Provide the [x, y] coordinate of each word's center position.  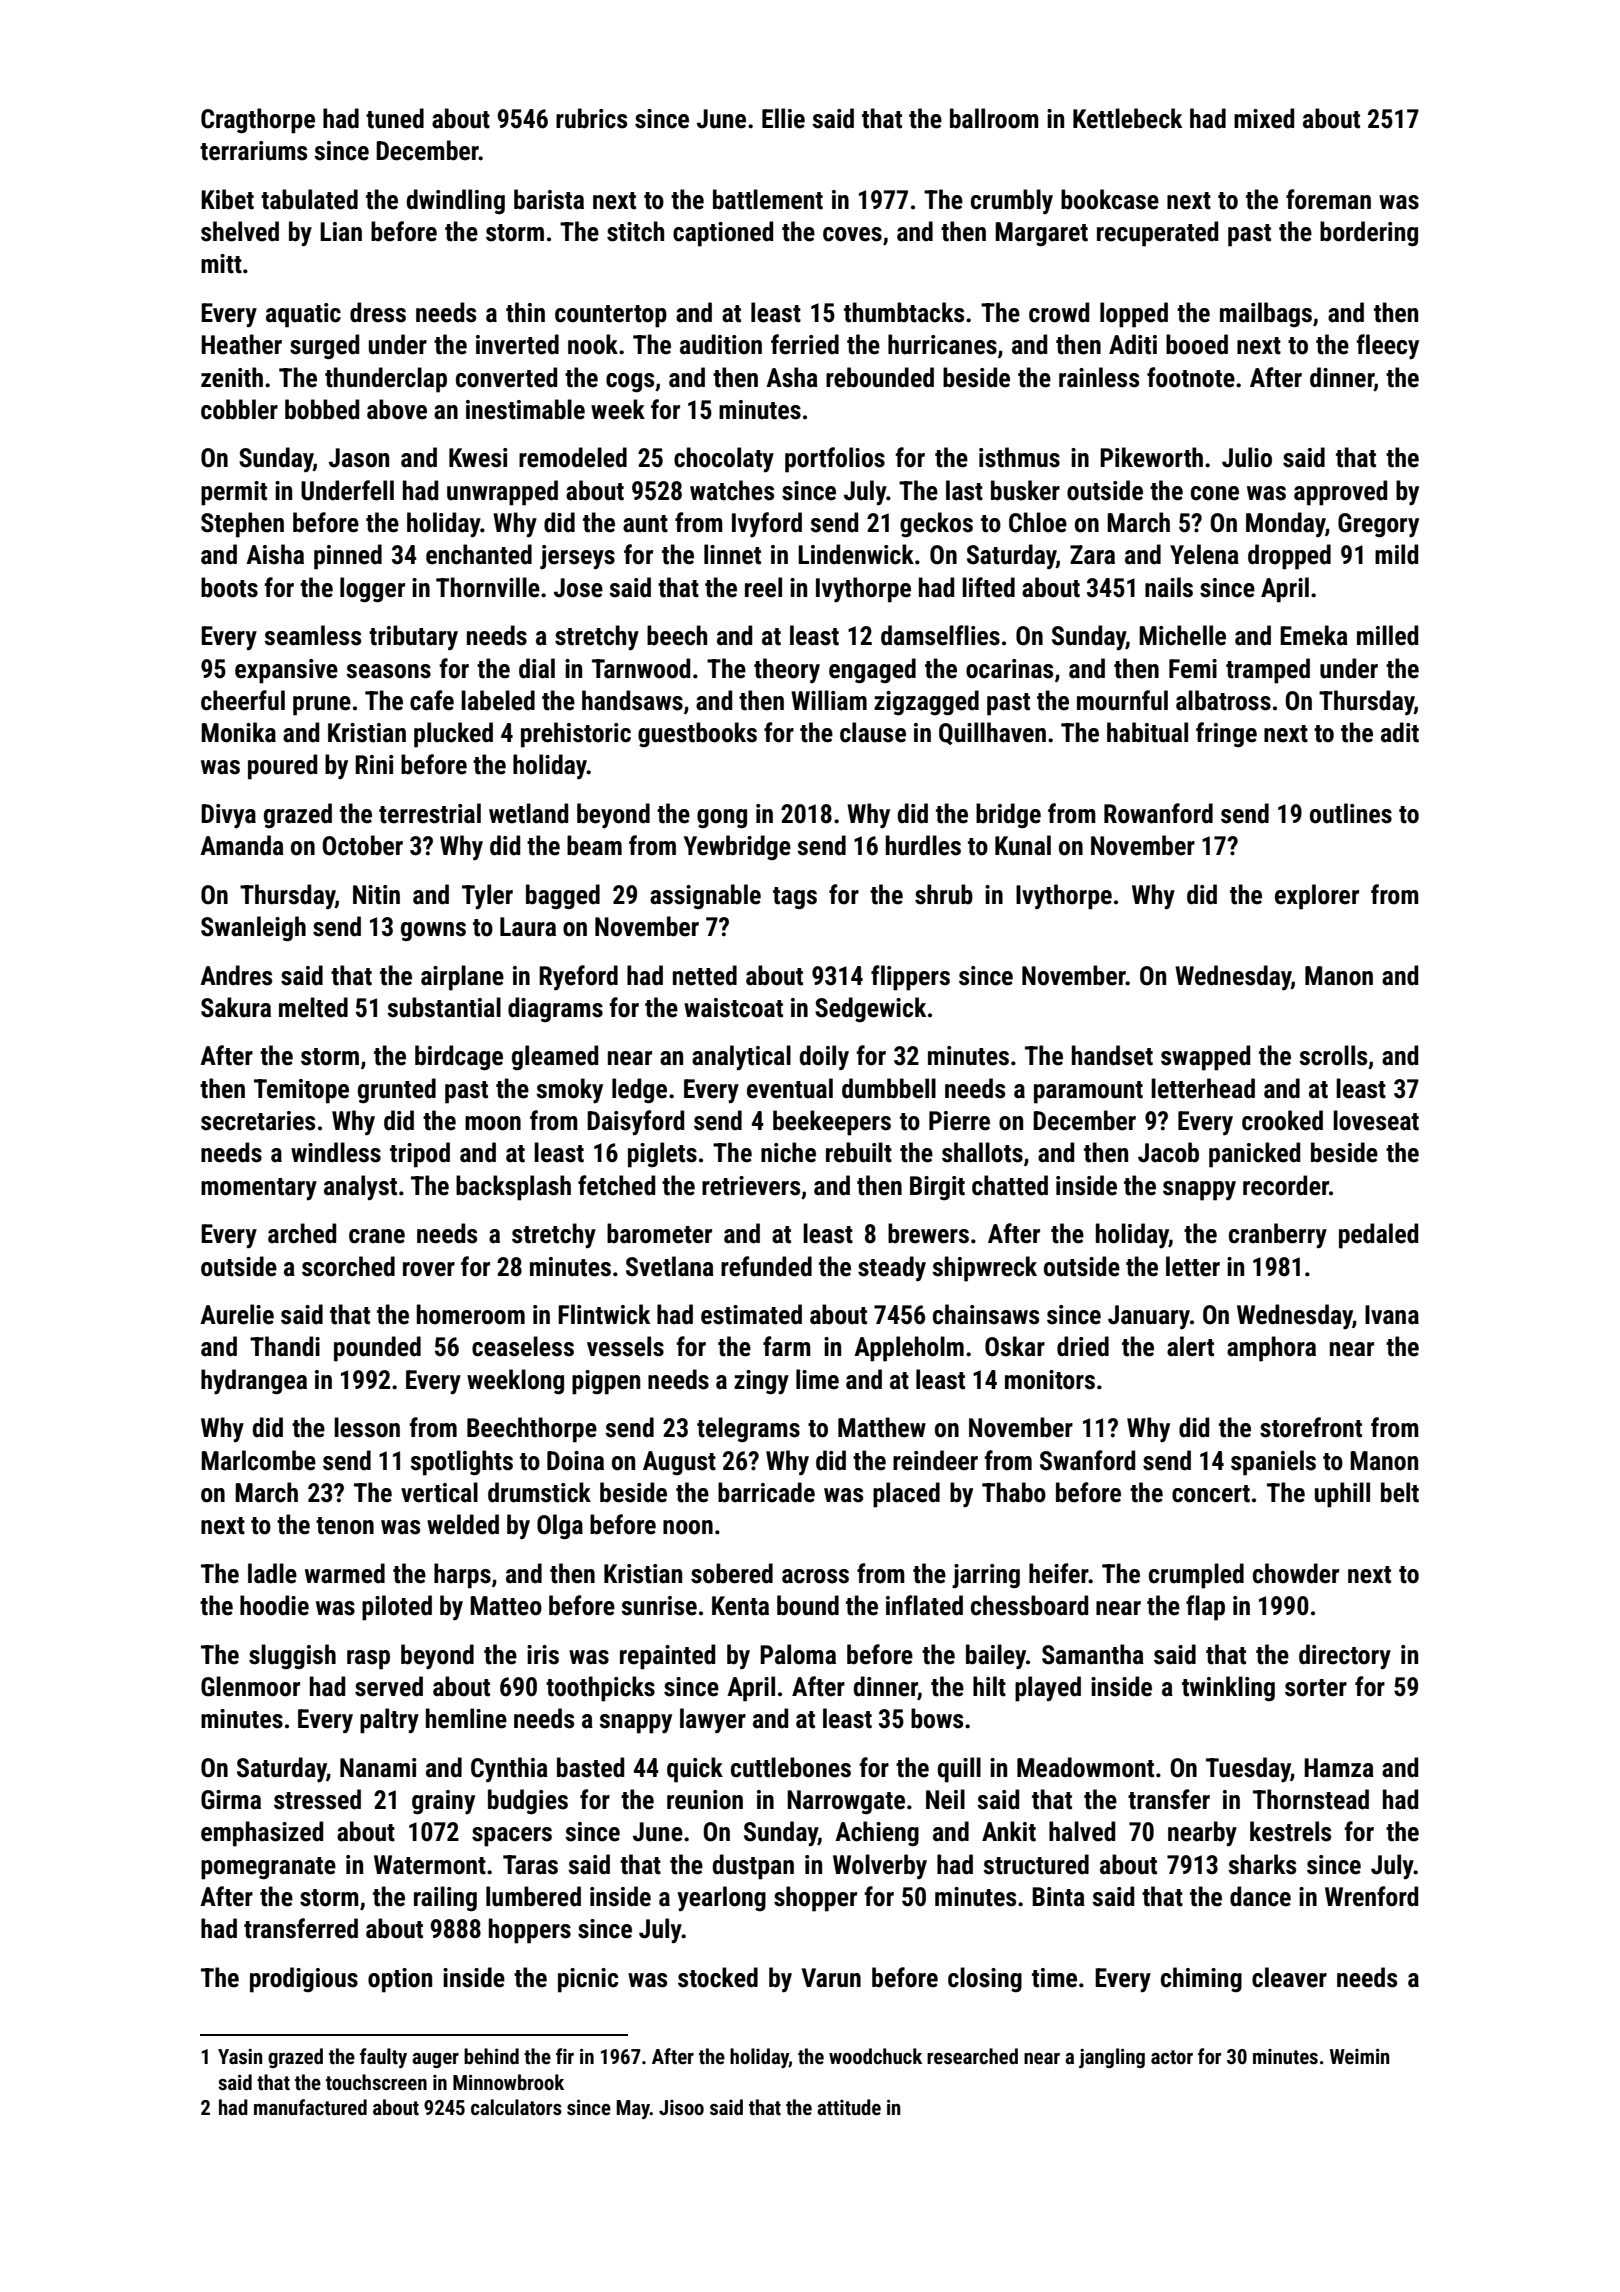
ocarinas [1009, 669]
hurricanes [942, 344]
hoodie [274, 1605]
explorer [1317, 897]
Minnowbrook [508, 2082]
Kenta [740, 1606]
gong [722, 819]
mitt [221, 264]
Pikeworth [1151, 457]
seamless [312, 635]
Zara [1092, 555]
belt [1400, 1492]
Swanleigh [253, 929]
